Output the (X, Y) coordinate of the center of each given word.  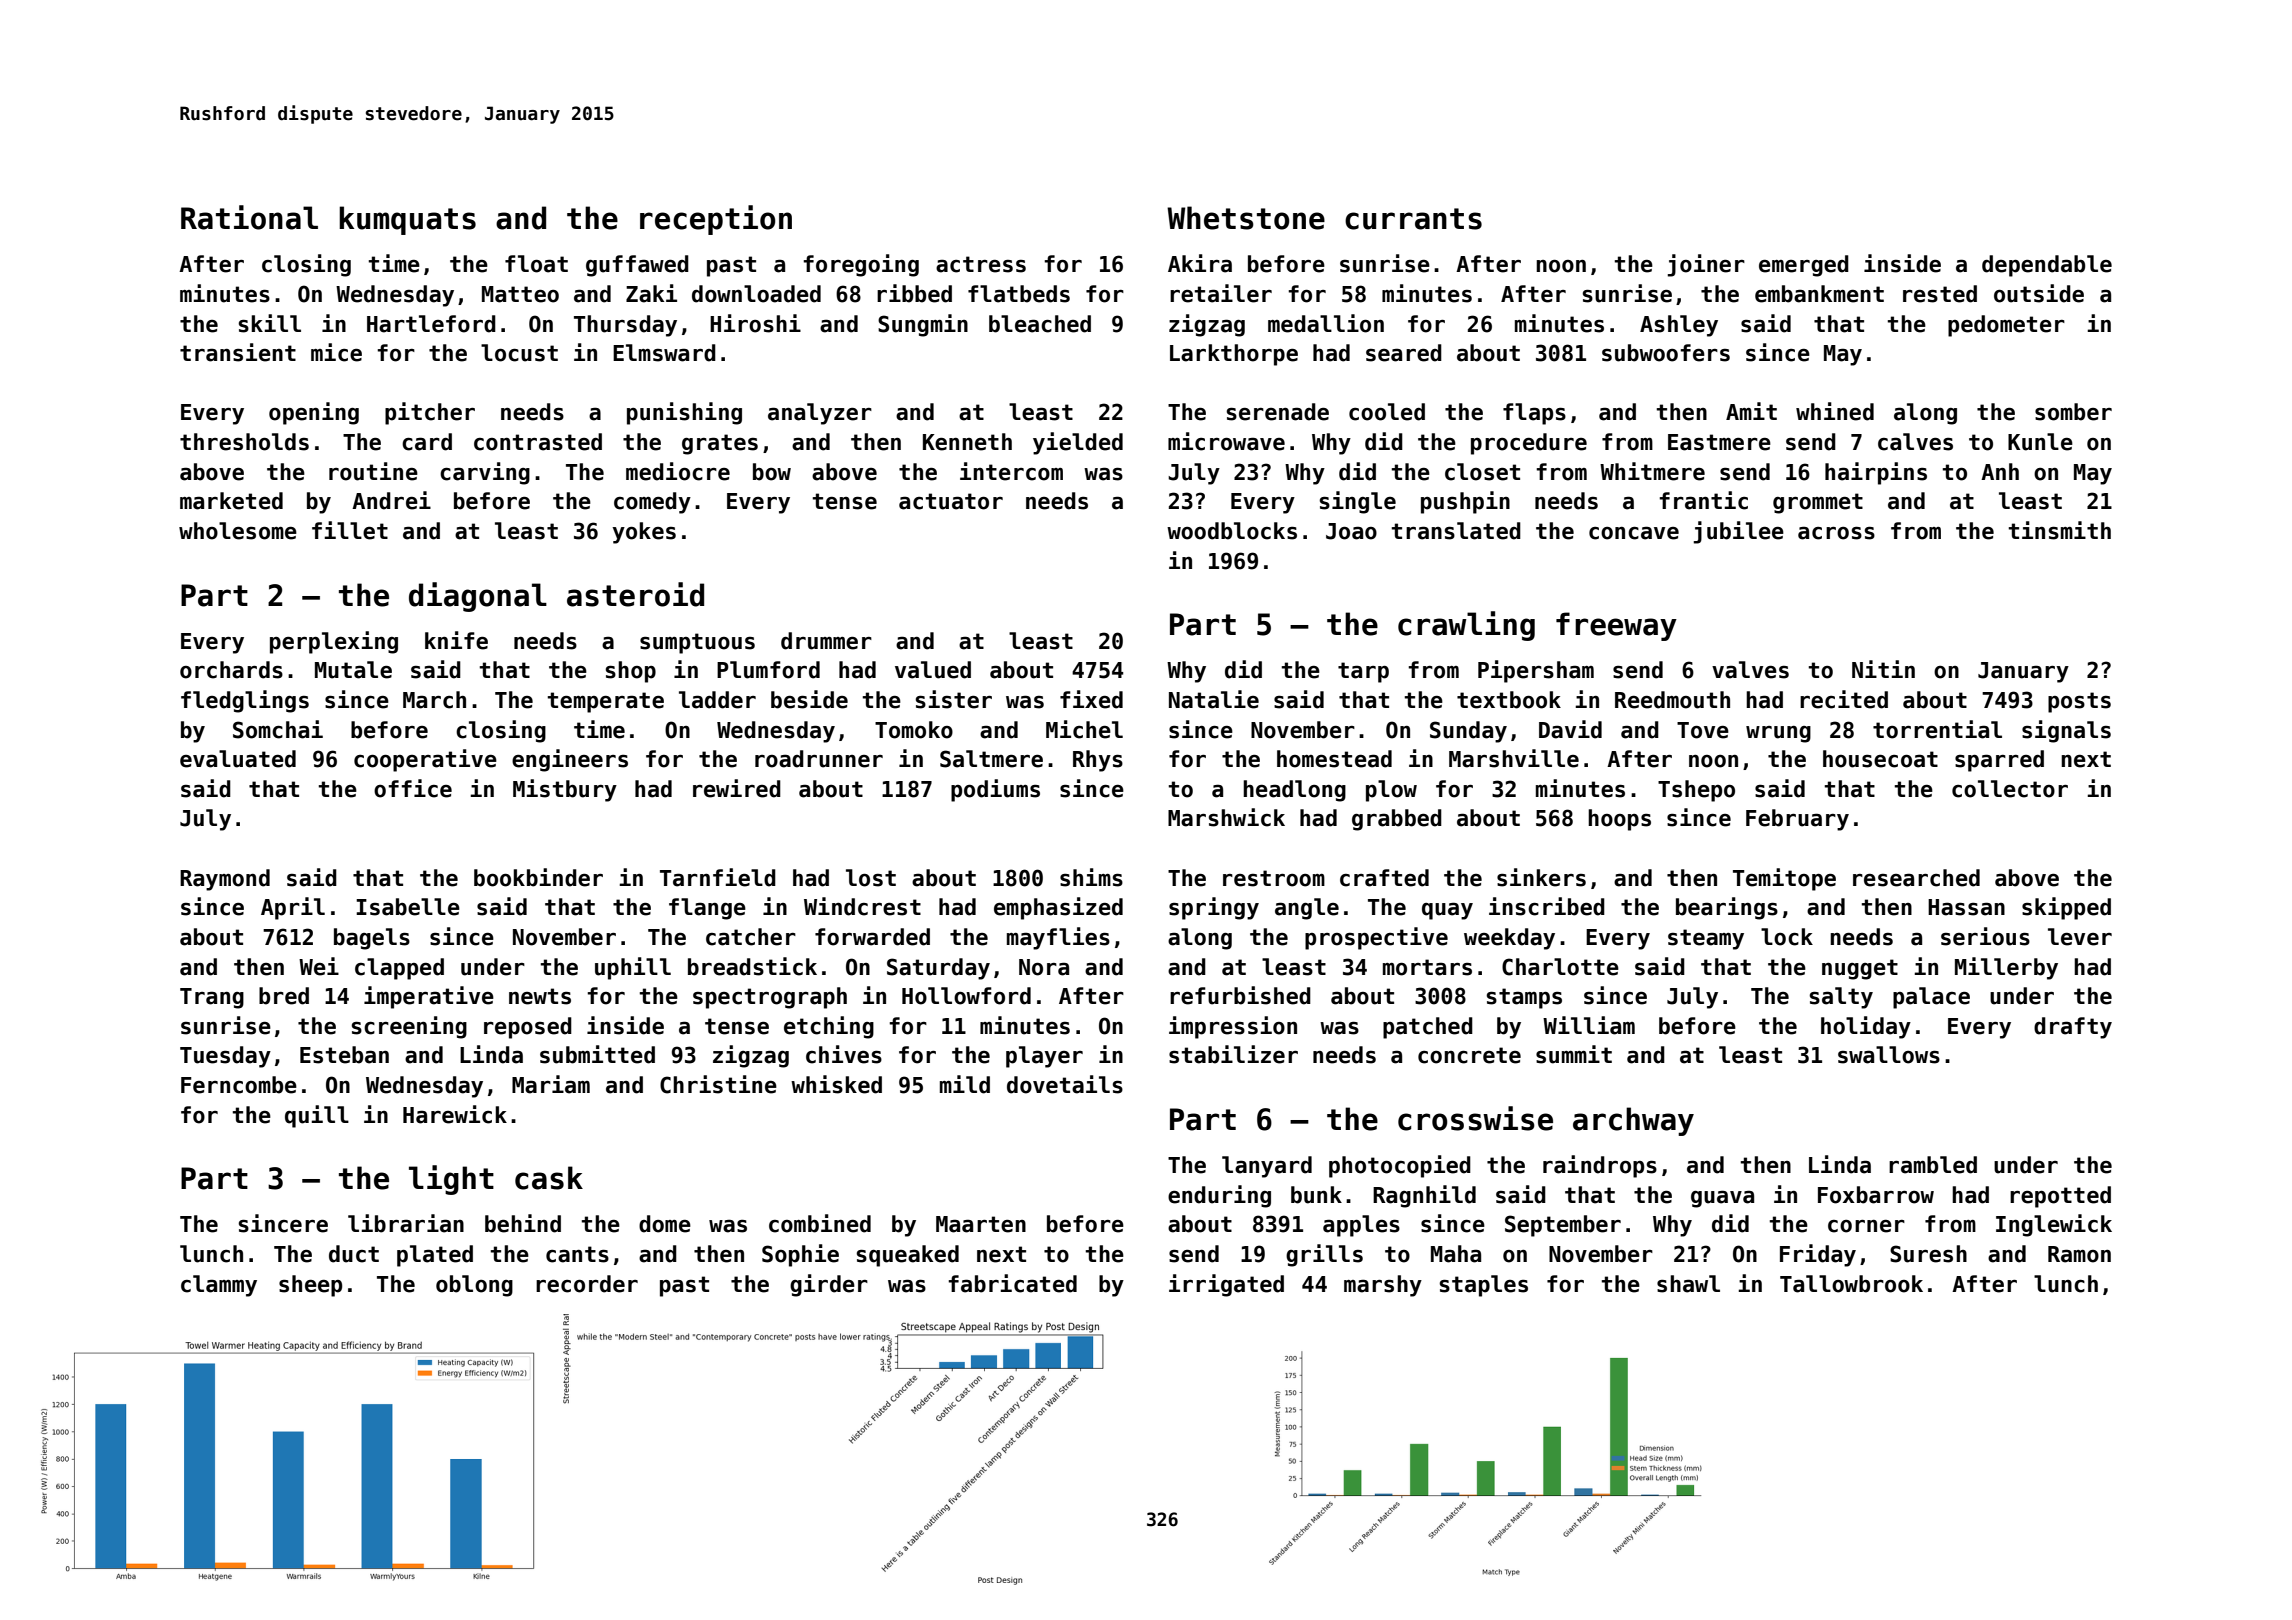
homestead (1334, 759)
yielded (1078, 443)
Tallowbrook (1851, 1284)
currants (1413, 219)
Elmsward (664, 353)
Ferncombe (239, 1085)
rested (1940, 294)
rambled (1933, 1165)
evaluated (238, 759)
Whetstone (1246, 218)
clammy (219, 1286)
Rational (249, 217)
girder (829, 1285)
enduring (1219, 1196)
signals (2066, 731)
